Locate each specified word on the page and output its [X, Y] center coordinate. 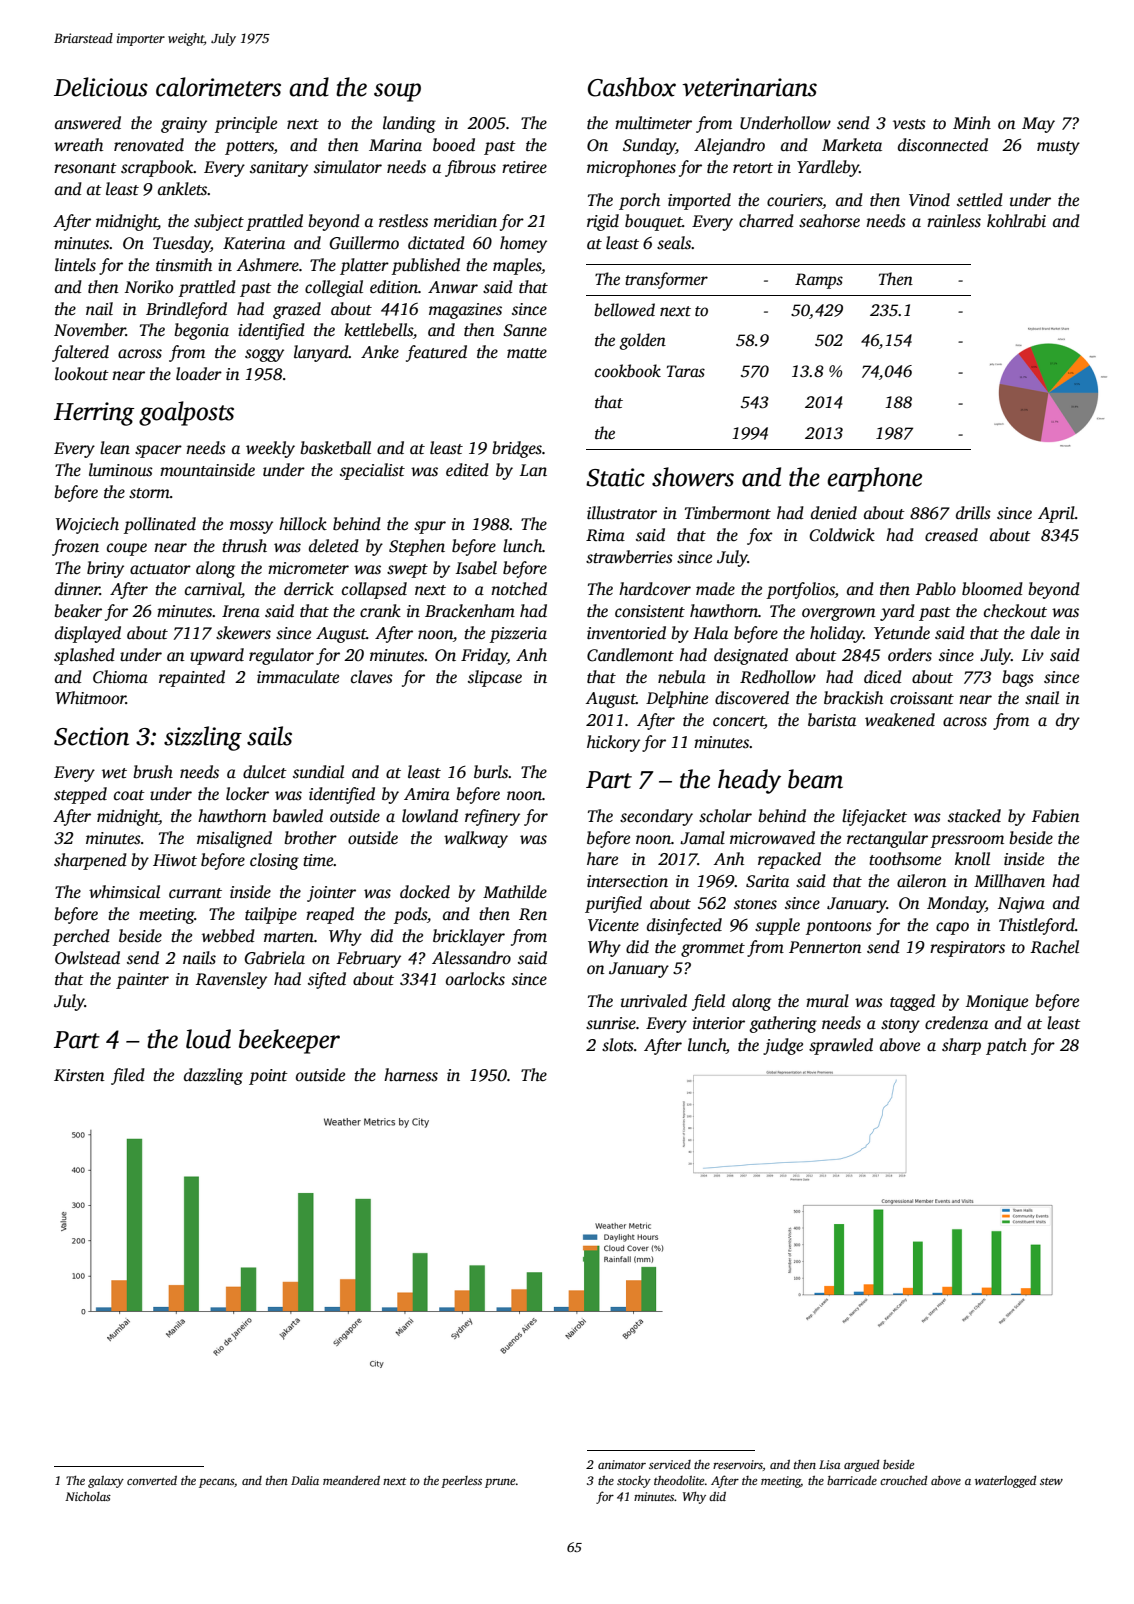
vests [909, 124]
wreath [78, 145]
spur [430, 527]
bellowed [624, 310]
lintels [75, 265]
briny [105, 569]
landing [409, 124]
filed [128, 1076]
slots [618, 1045]
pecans [216, 1483]
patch [1006, 1046]
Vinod [929, 200]
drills [973, 513]
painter [142, 981]
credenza [956, 1023]
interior [719, 1023]
